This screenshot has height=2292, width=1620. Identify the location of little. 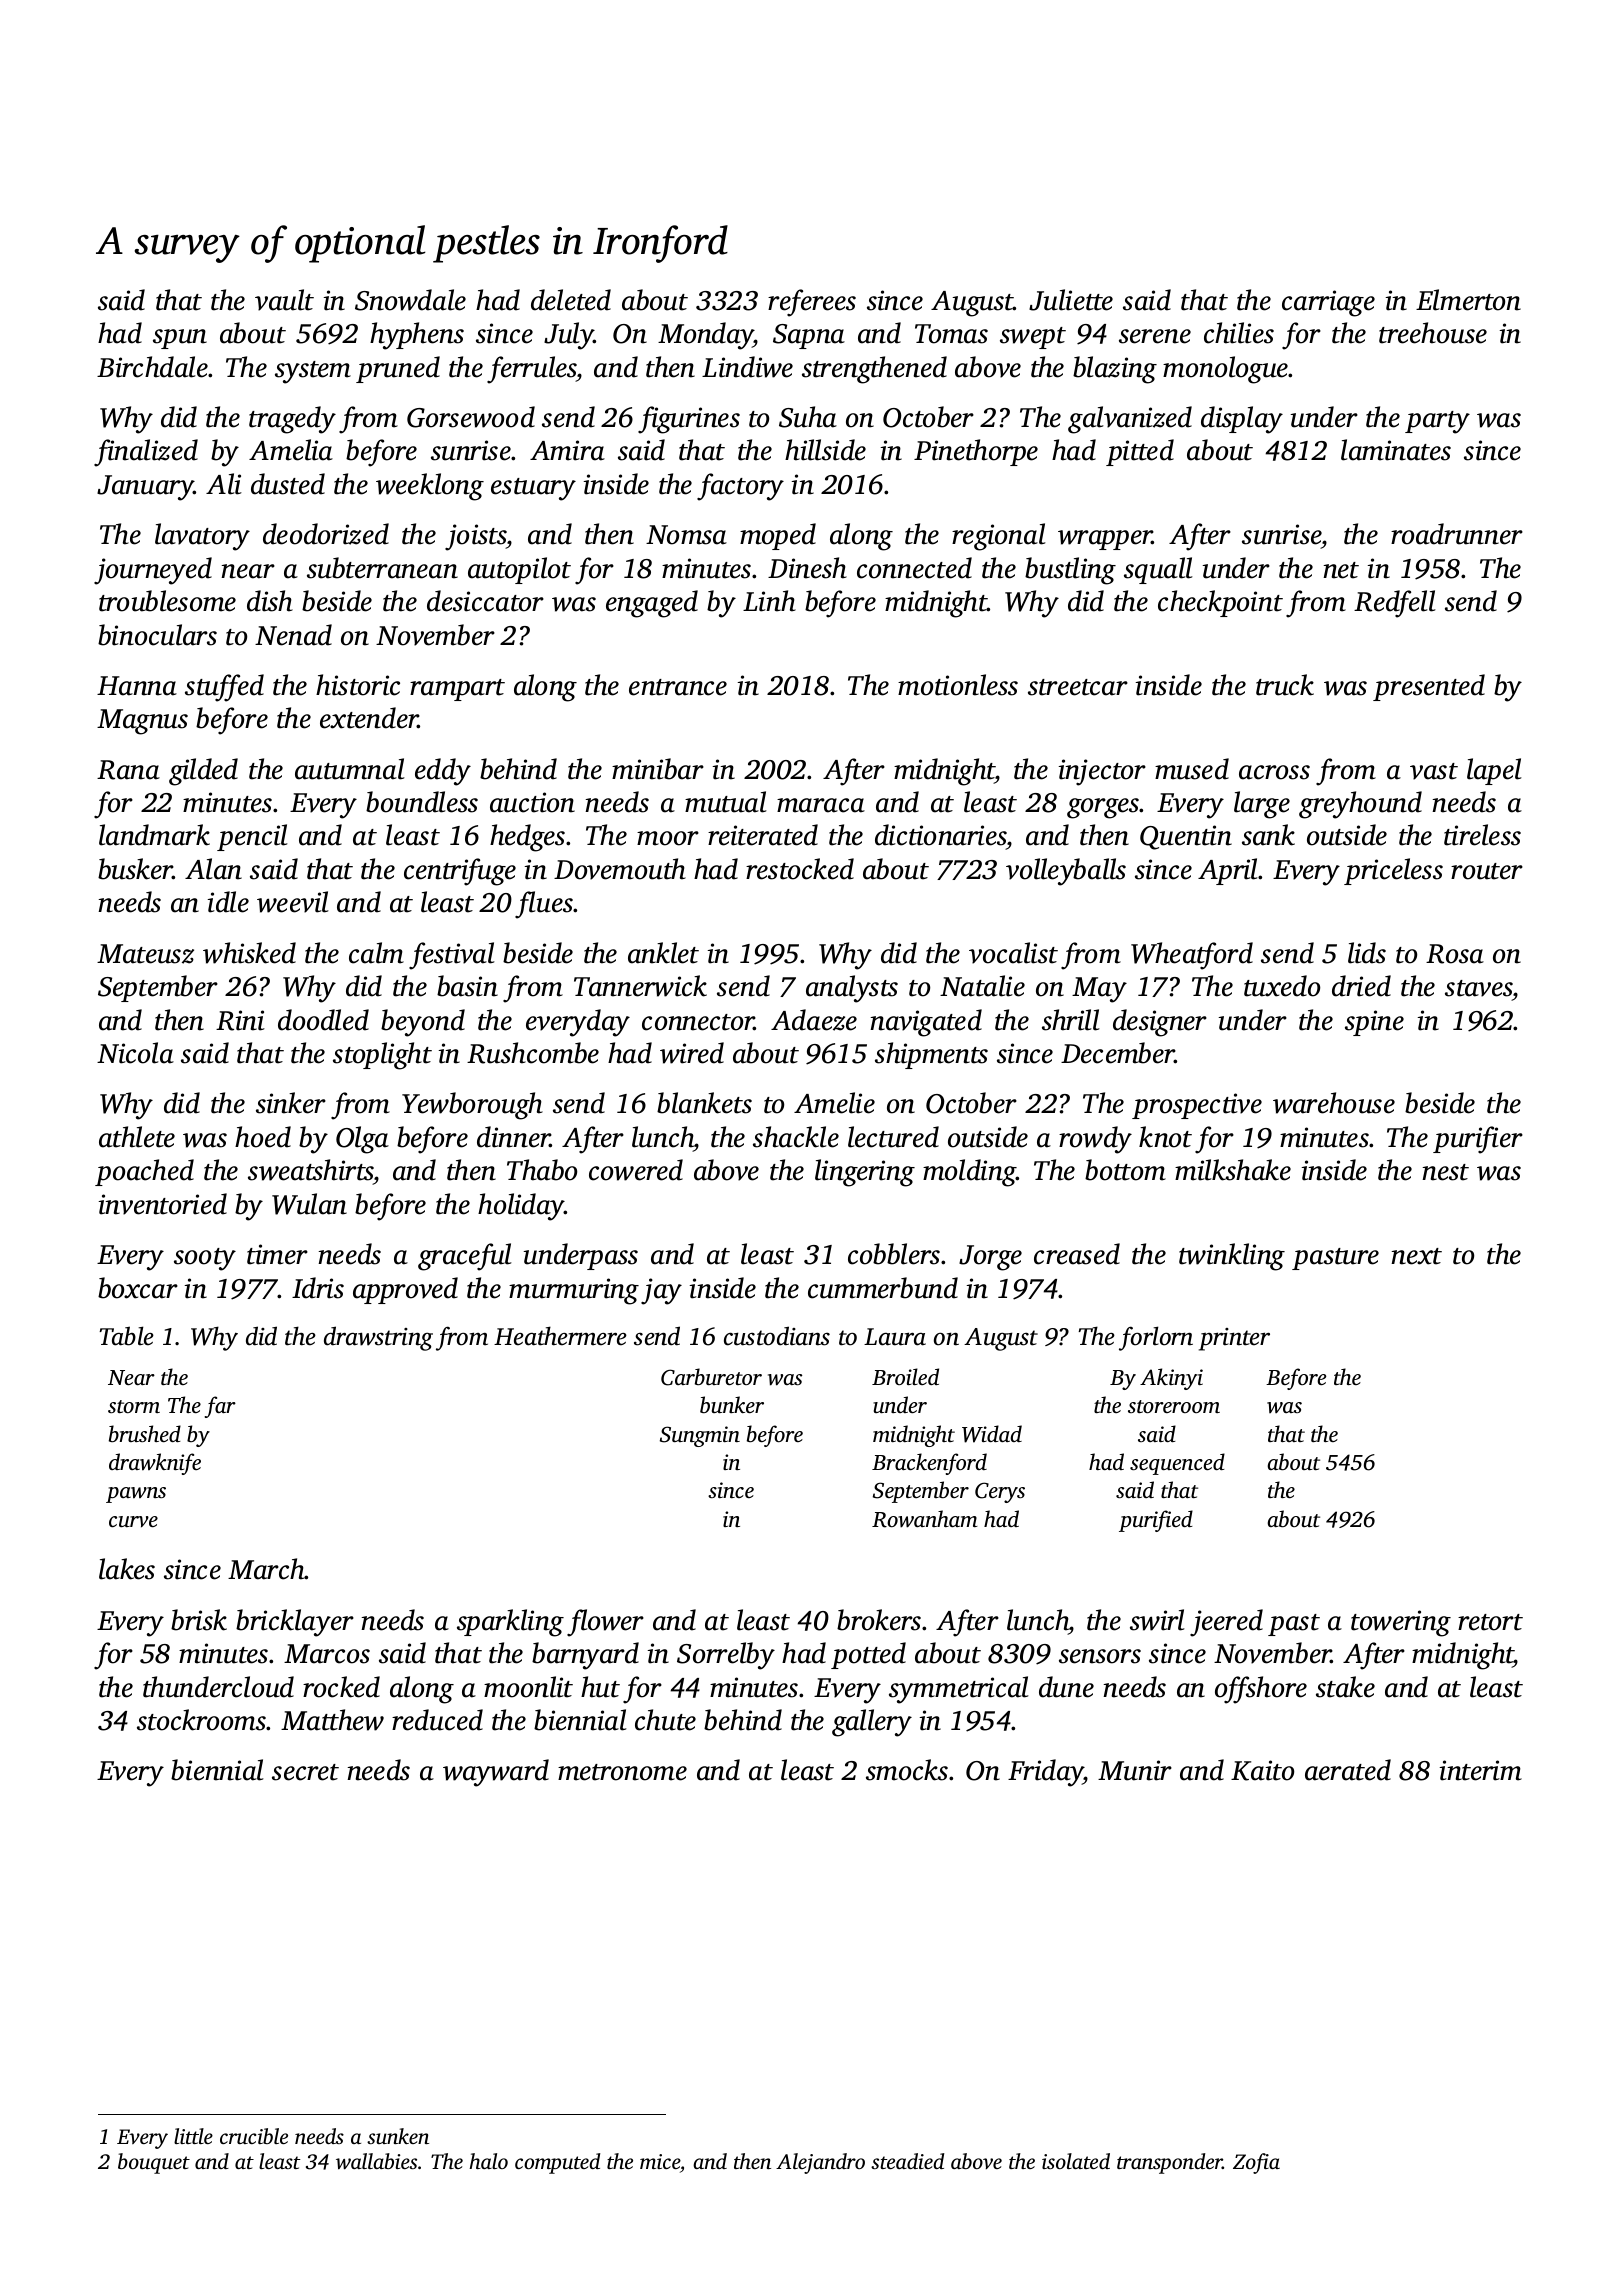
(193, 2136).
